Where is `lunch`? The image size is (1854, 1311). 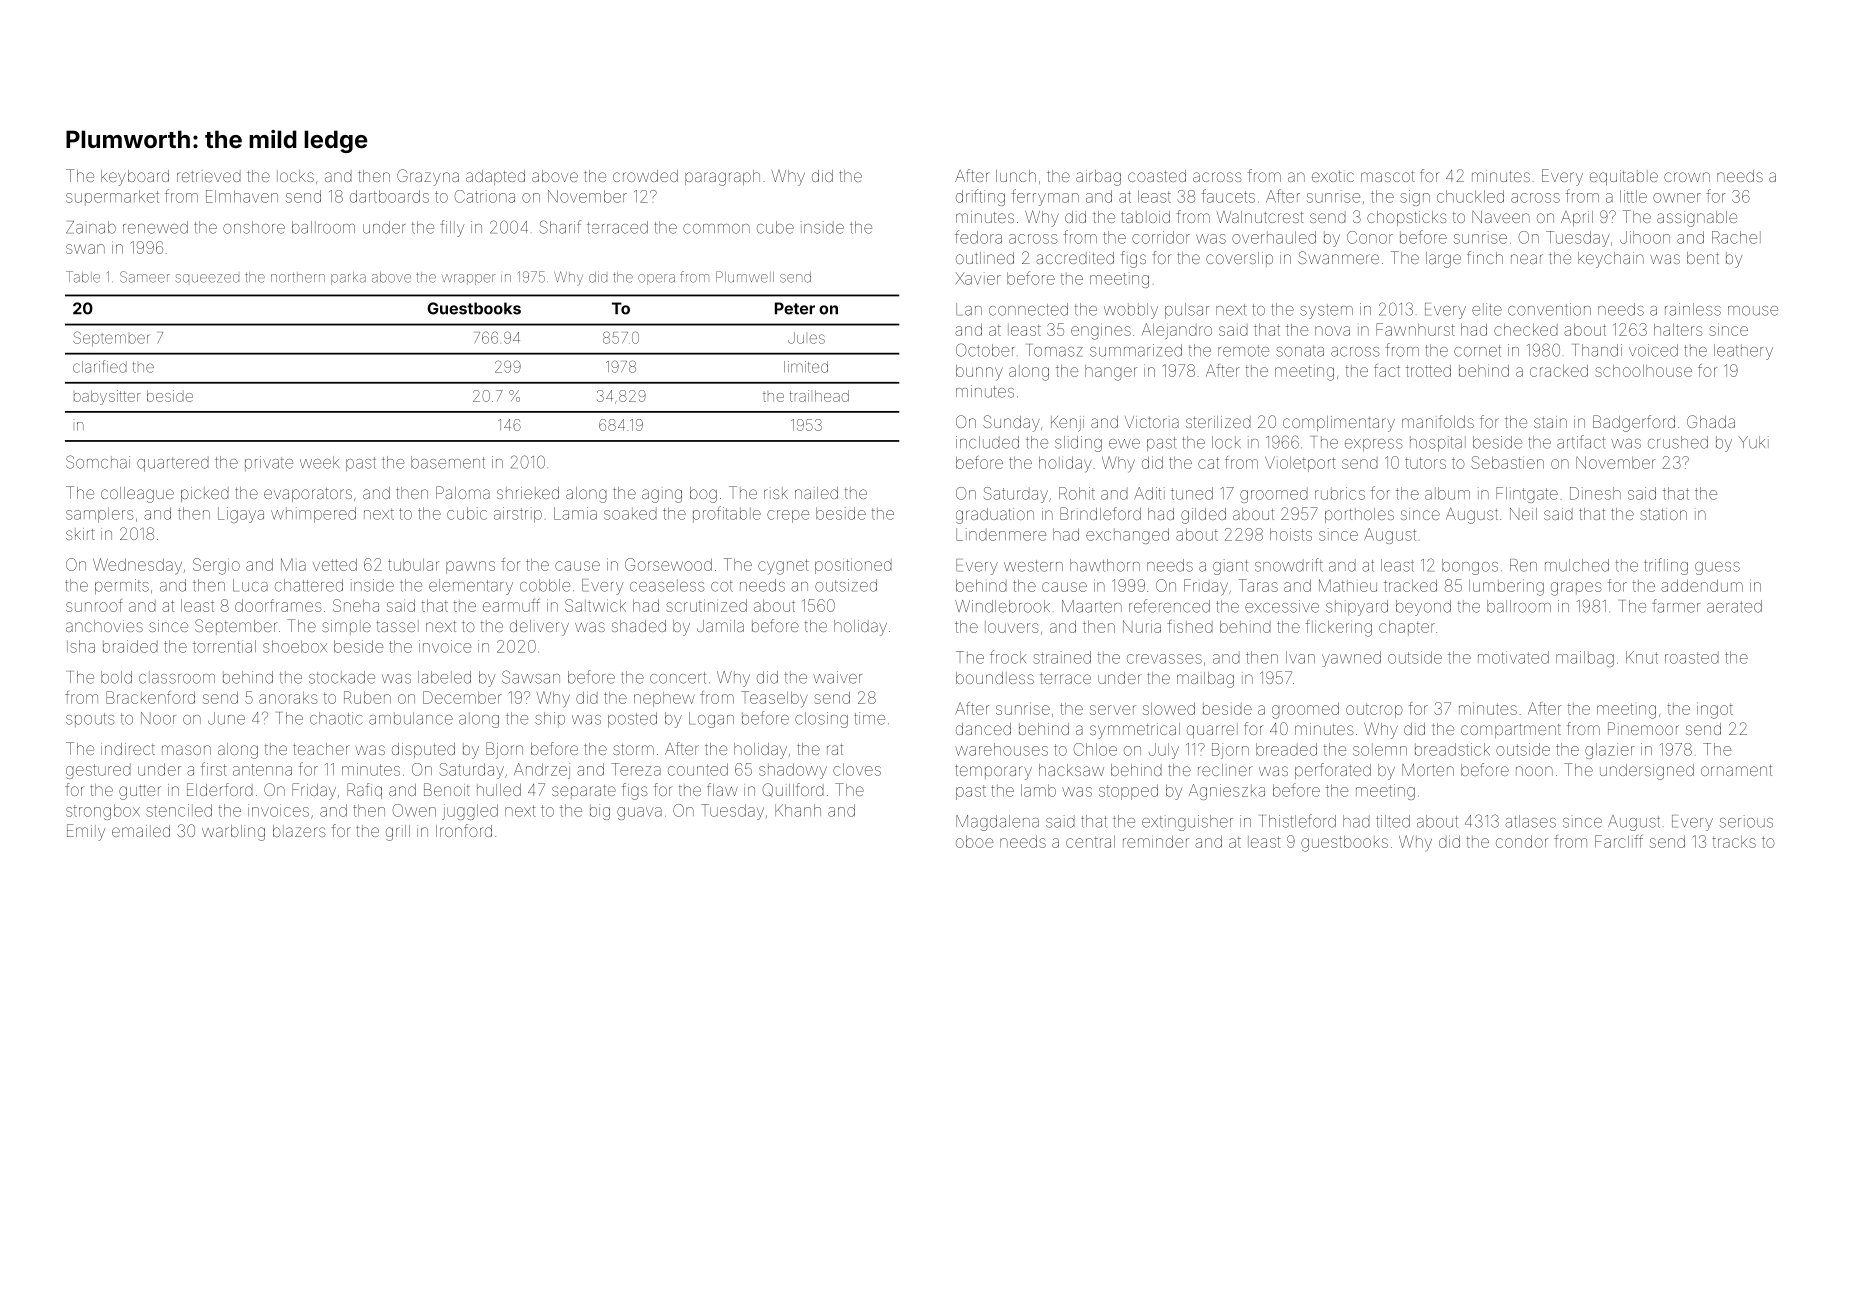 lunch is located at coordinates (1016, 176).
